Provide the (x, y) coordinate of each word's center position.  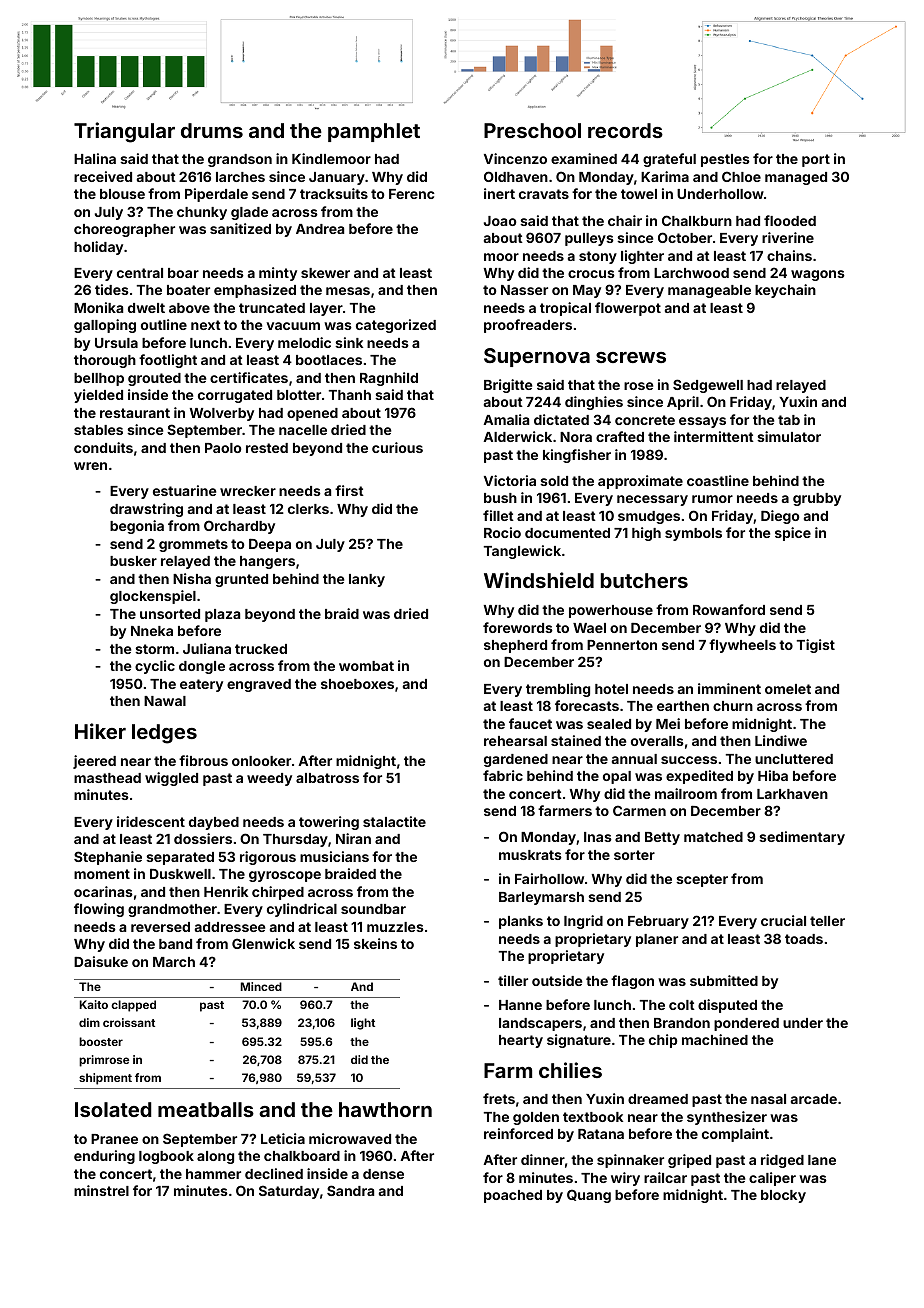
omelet (788, 689)
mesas (348, 291)
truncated (272, 308)
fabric (503, 775)
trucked (261, 649)
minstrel (101, 1190)
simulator (789, 436)
